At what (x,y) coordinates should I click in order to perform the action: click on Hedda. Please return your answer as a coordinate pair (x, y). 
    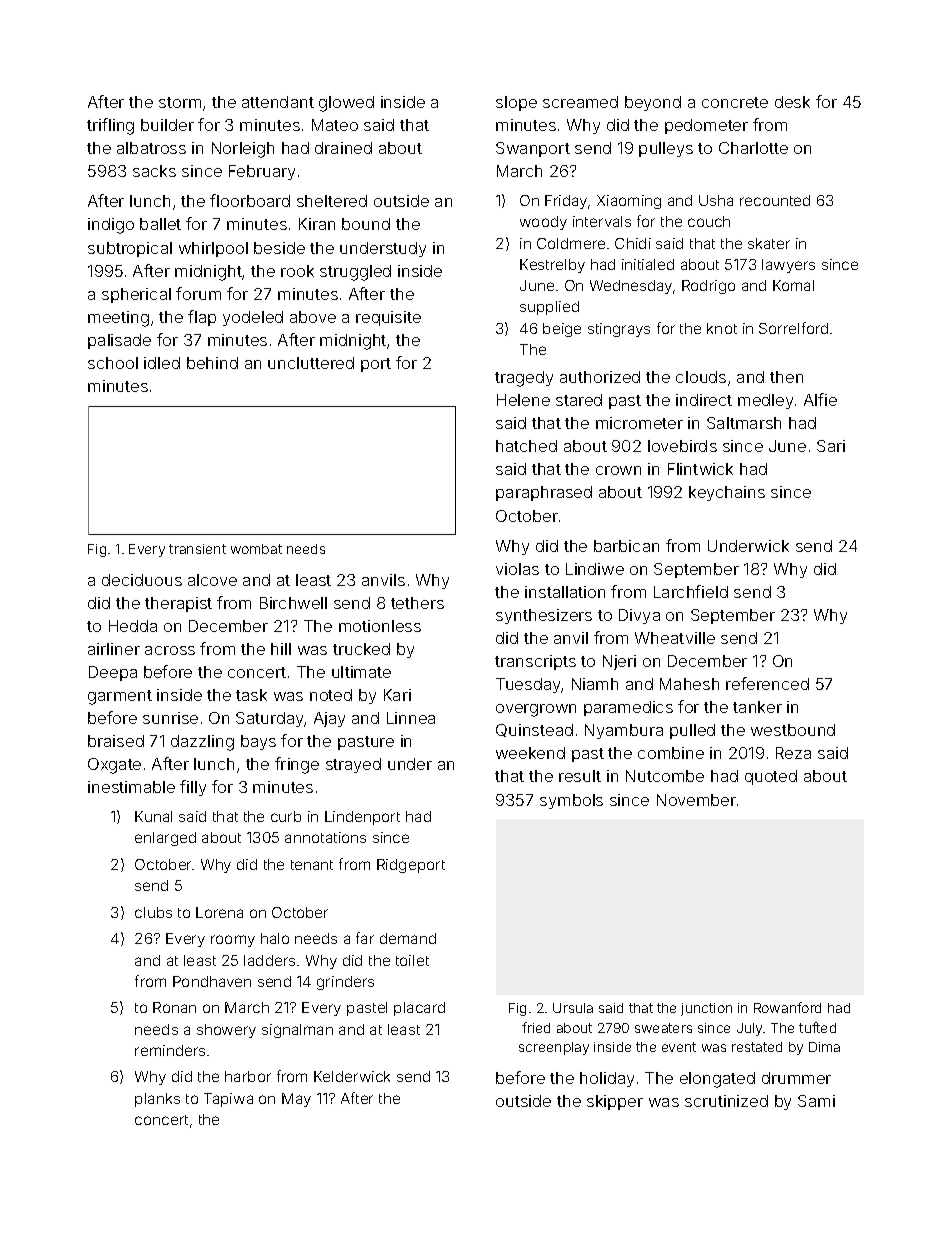
    Looking at the image, I should click on (133, 626).
